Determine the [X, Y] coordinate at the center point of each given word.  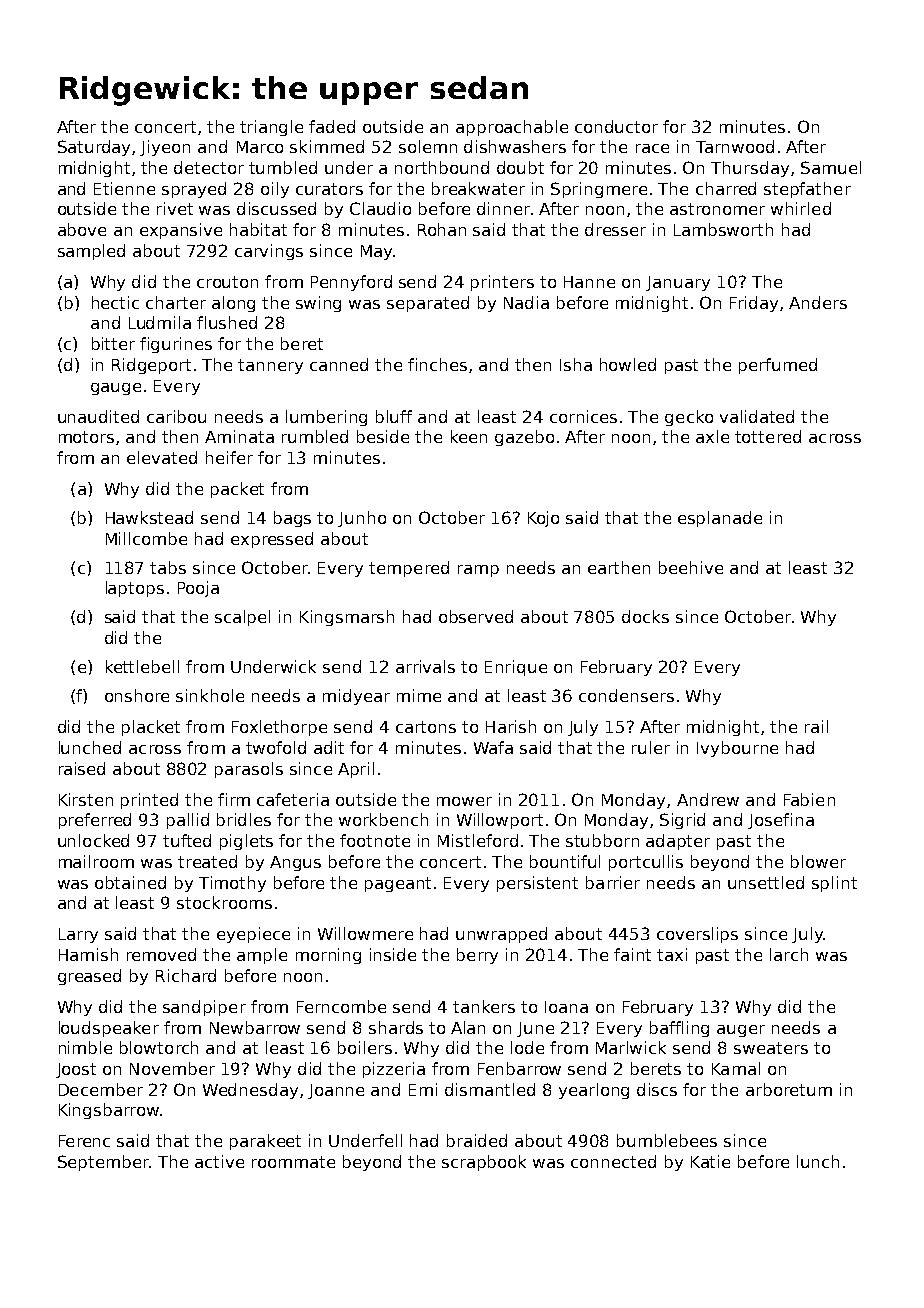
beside [383, 436]
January [678, 283]
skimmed [327, 146]
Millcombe [146, 538]
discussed [276, 208]
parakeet [265, 1142]
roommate [293, 1162]
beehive [691, 567]
